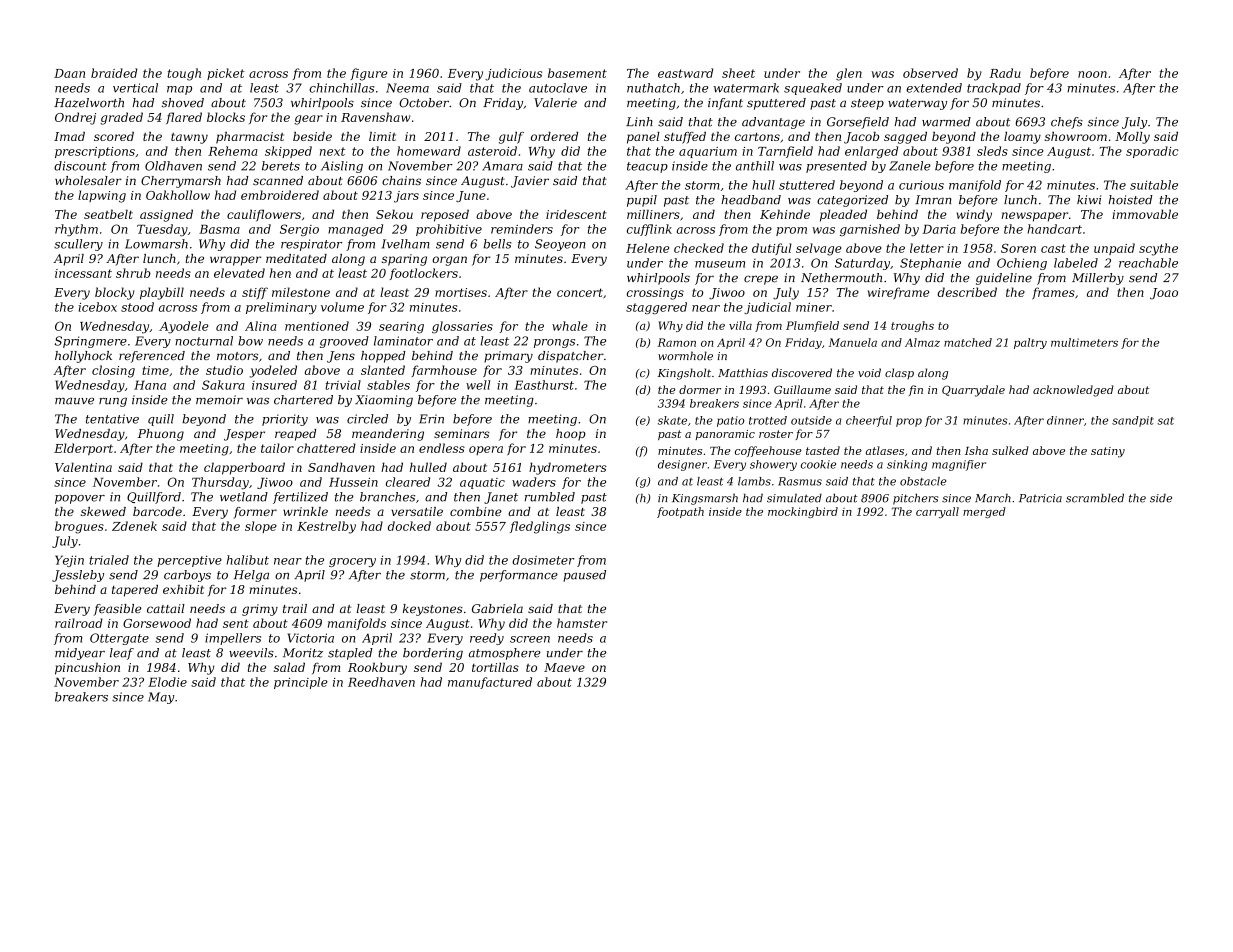 Image resolution: width=1233 pixels, height=952 pixels. What do you see at coordinates (564, 667) in the screenshot?
I see `Maeve` at bounding box center [564, 667].
